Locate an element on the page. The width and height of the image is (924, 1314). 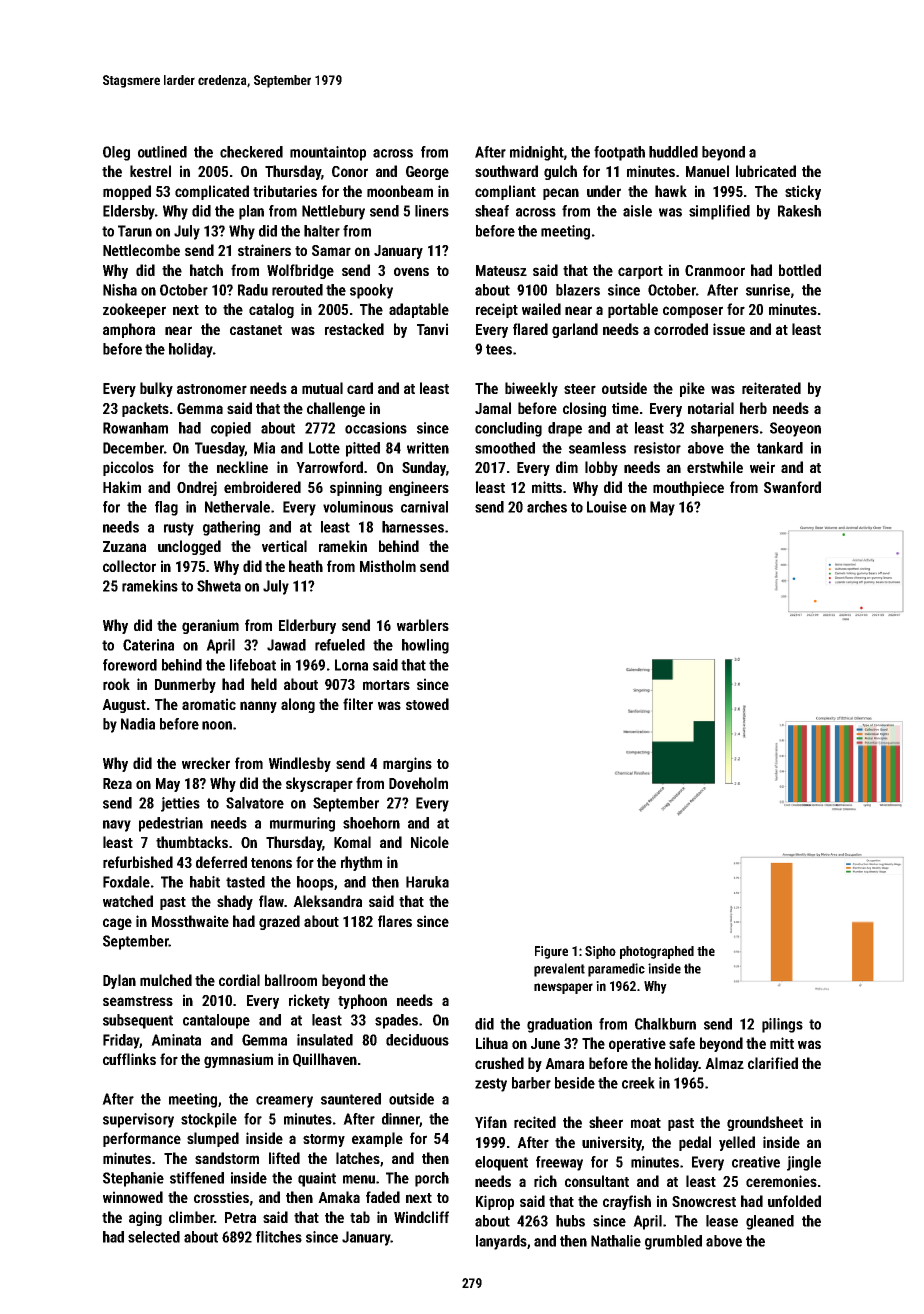
garland is located at coordinates (575, 330).
